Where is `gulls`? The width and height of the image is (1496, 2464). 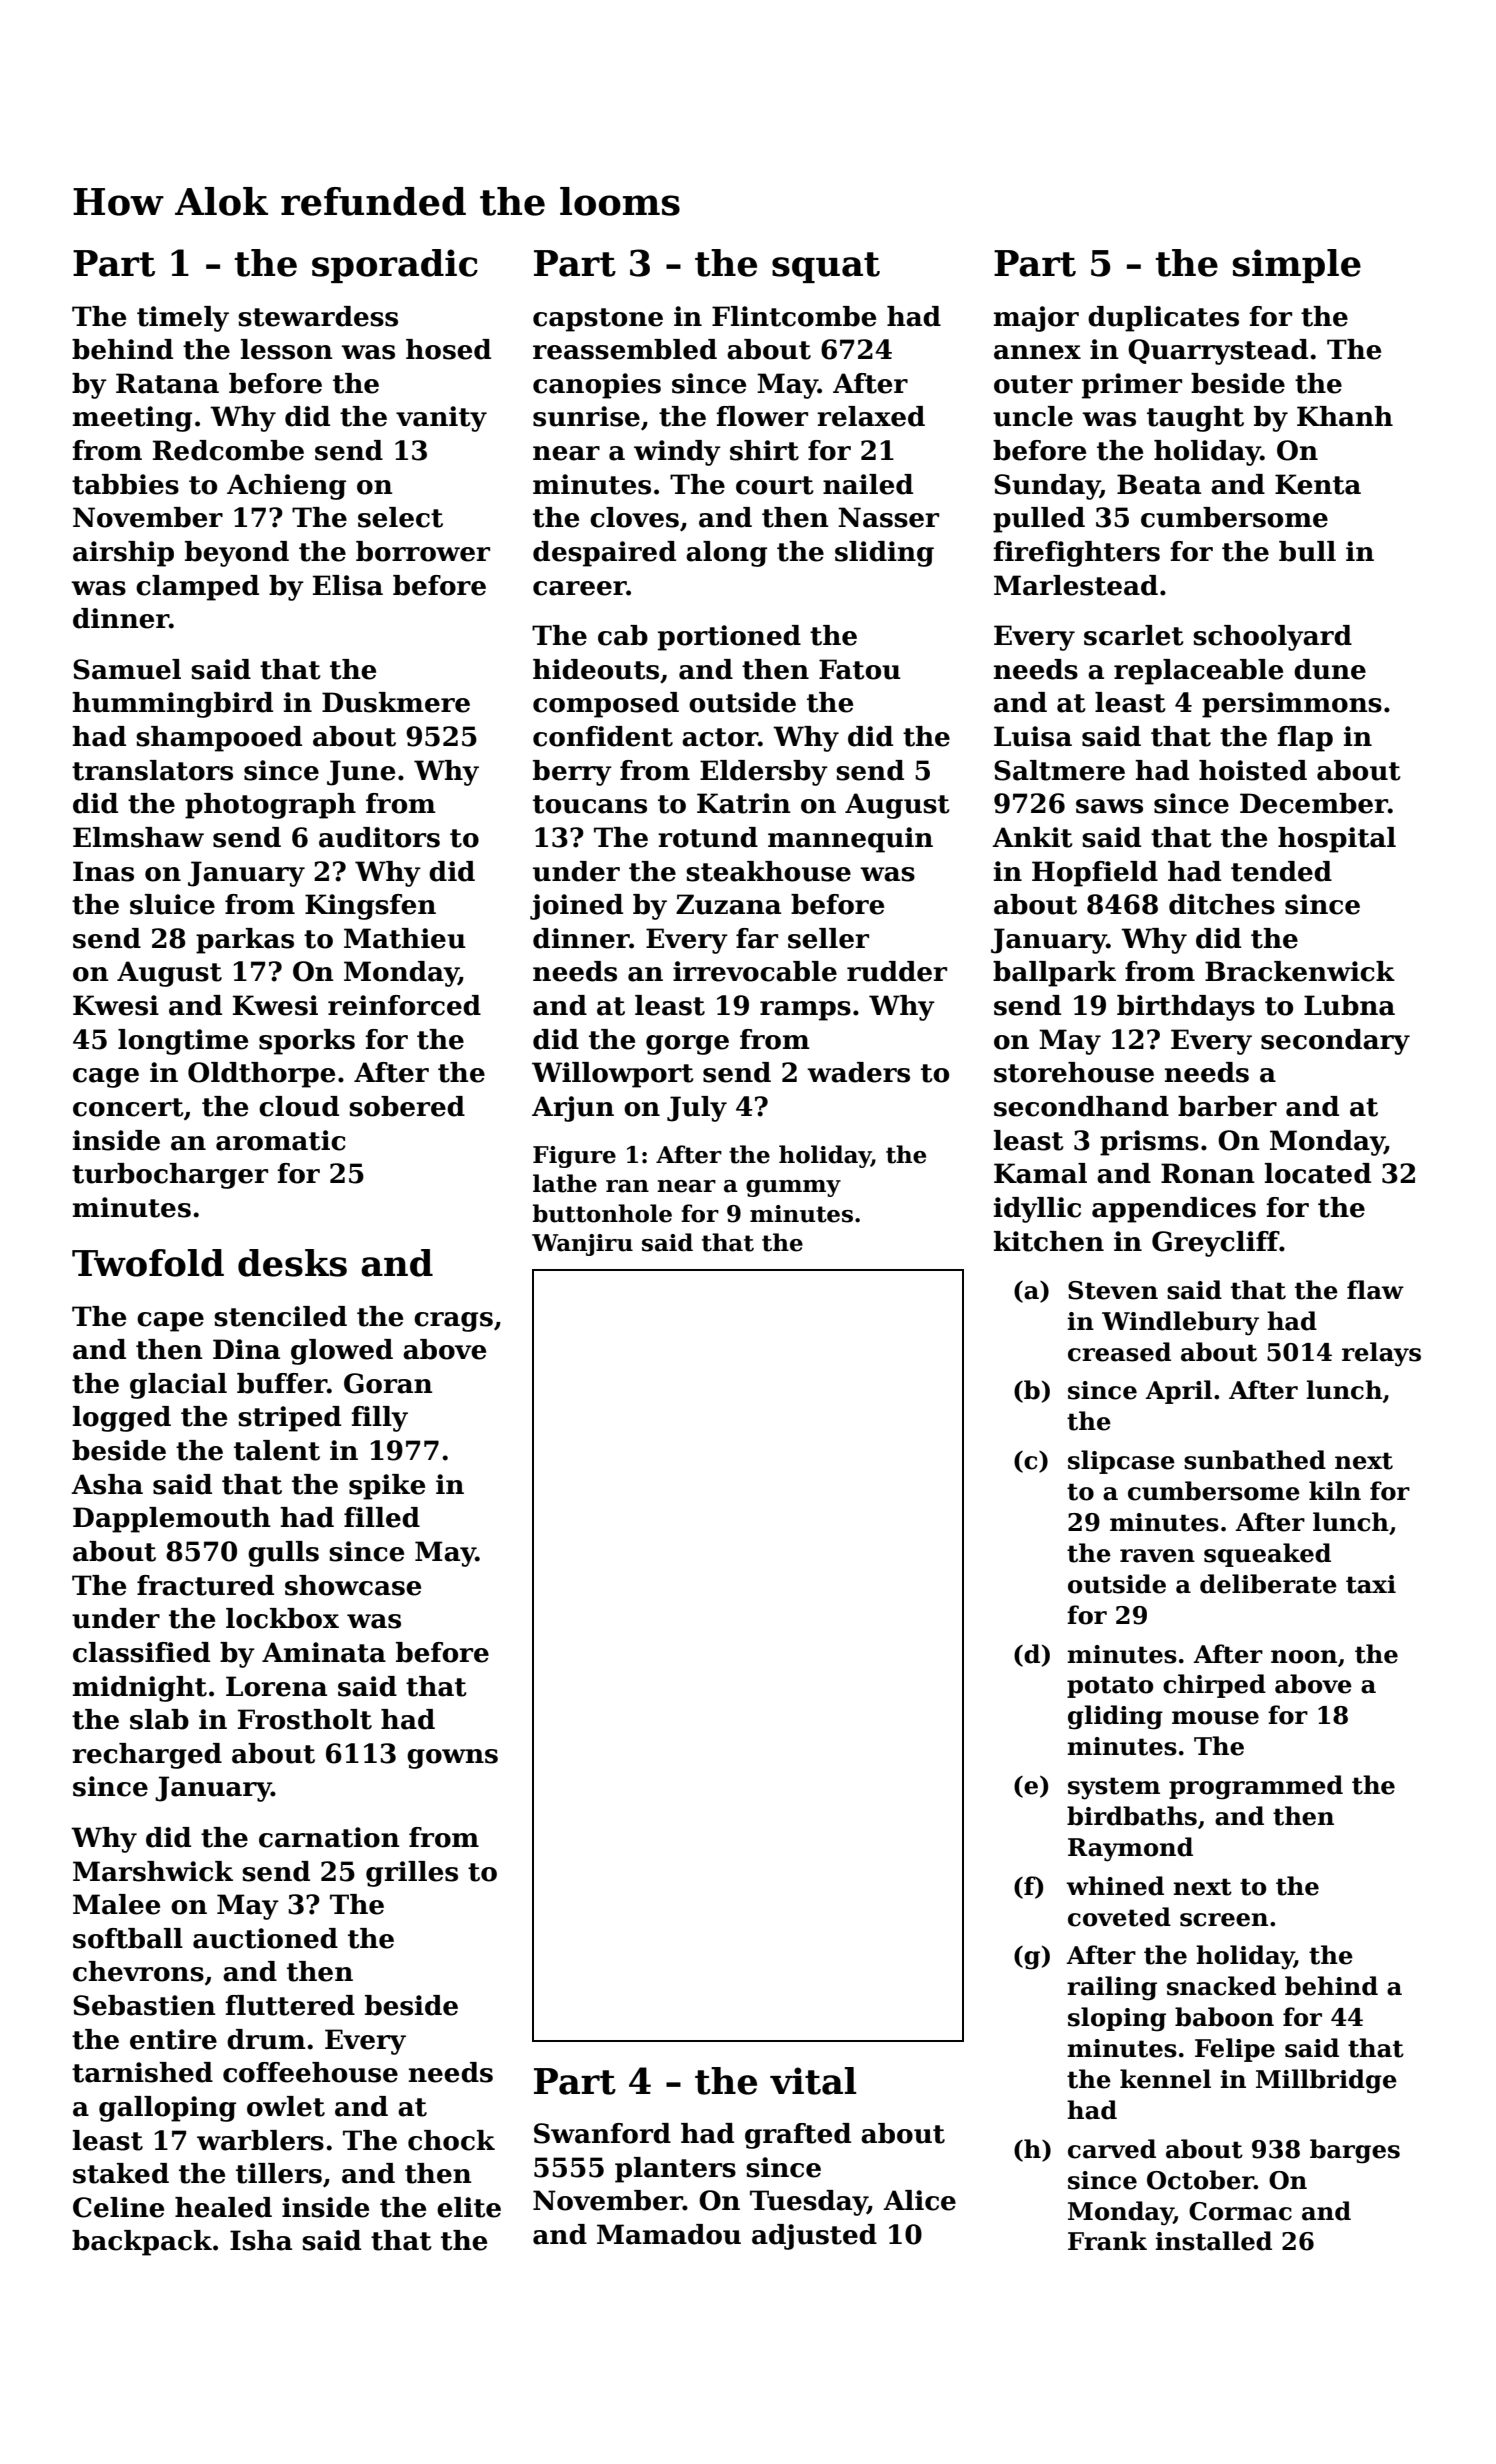 gulls is located at coordinates (283, 1554).
